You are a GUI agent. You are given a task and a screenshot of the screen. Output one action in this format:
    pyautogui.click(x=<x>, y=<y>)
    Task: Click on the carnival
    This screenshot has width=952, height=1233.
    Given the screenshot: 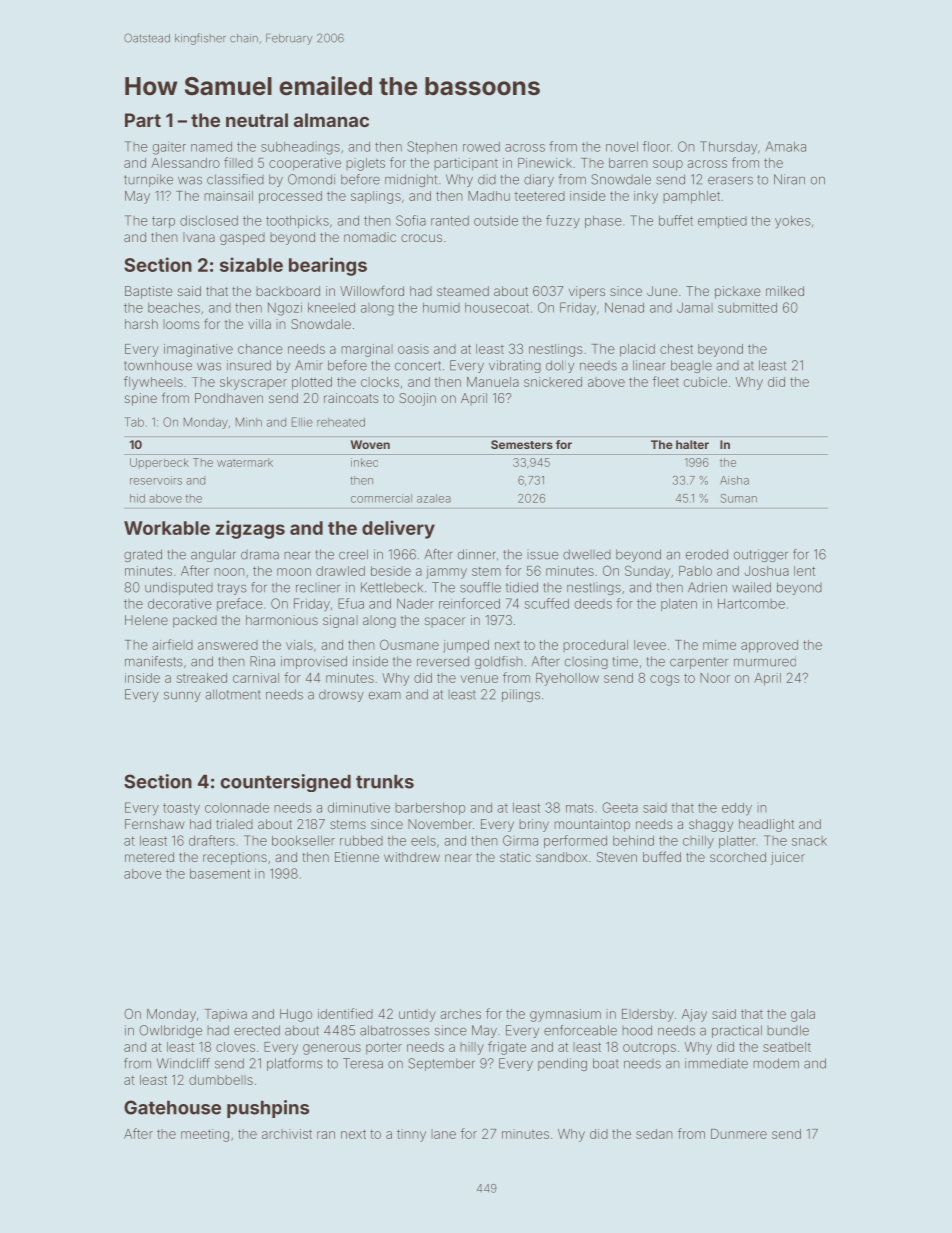 What is the action you would take?
    pyautogui.click(x=256, y=678)
